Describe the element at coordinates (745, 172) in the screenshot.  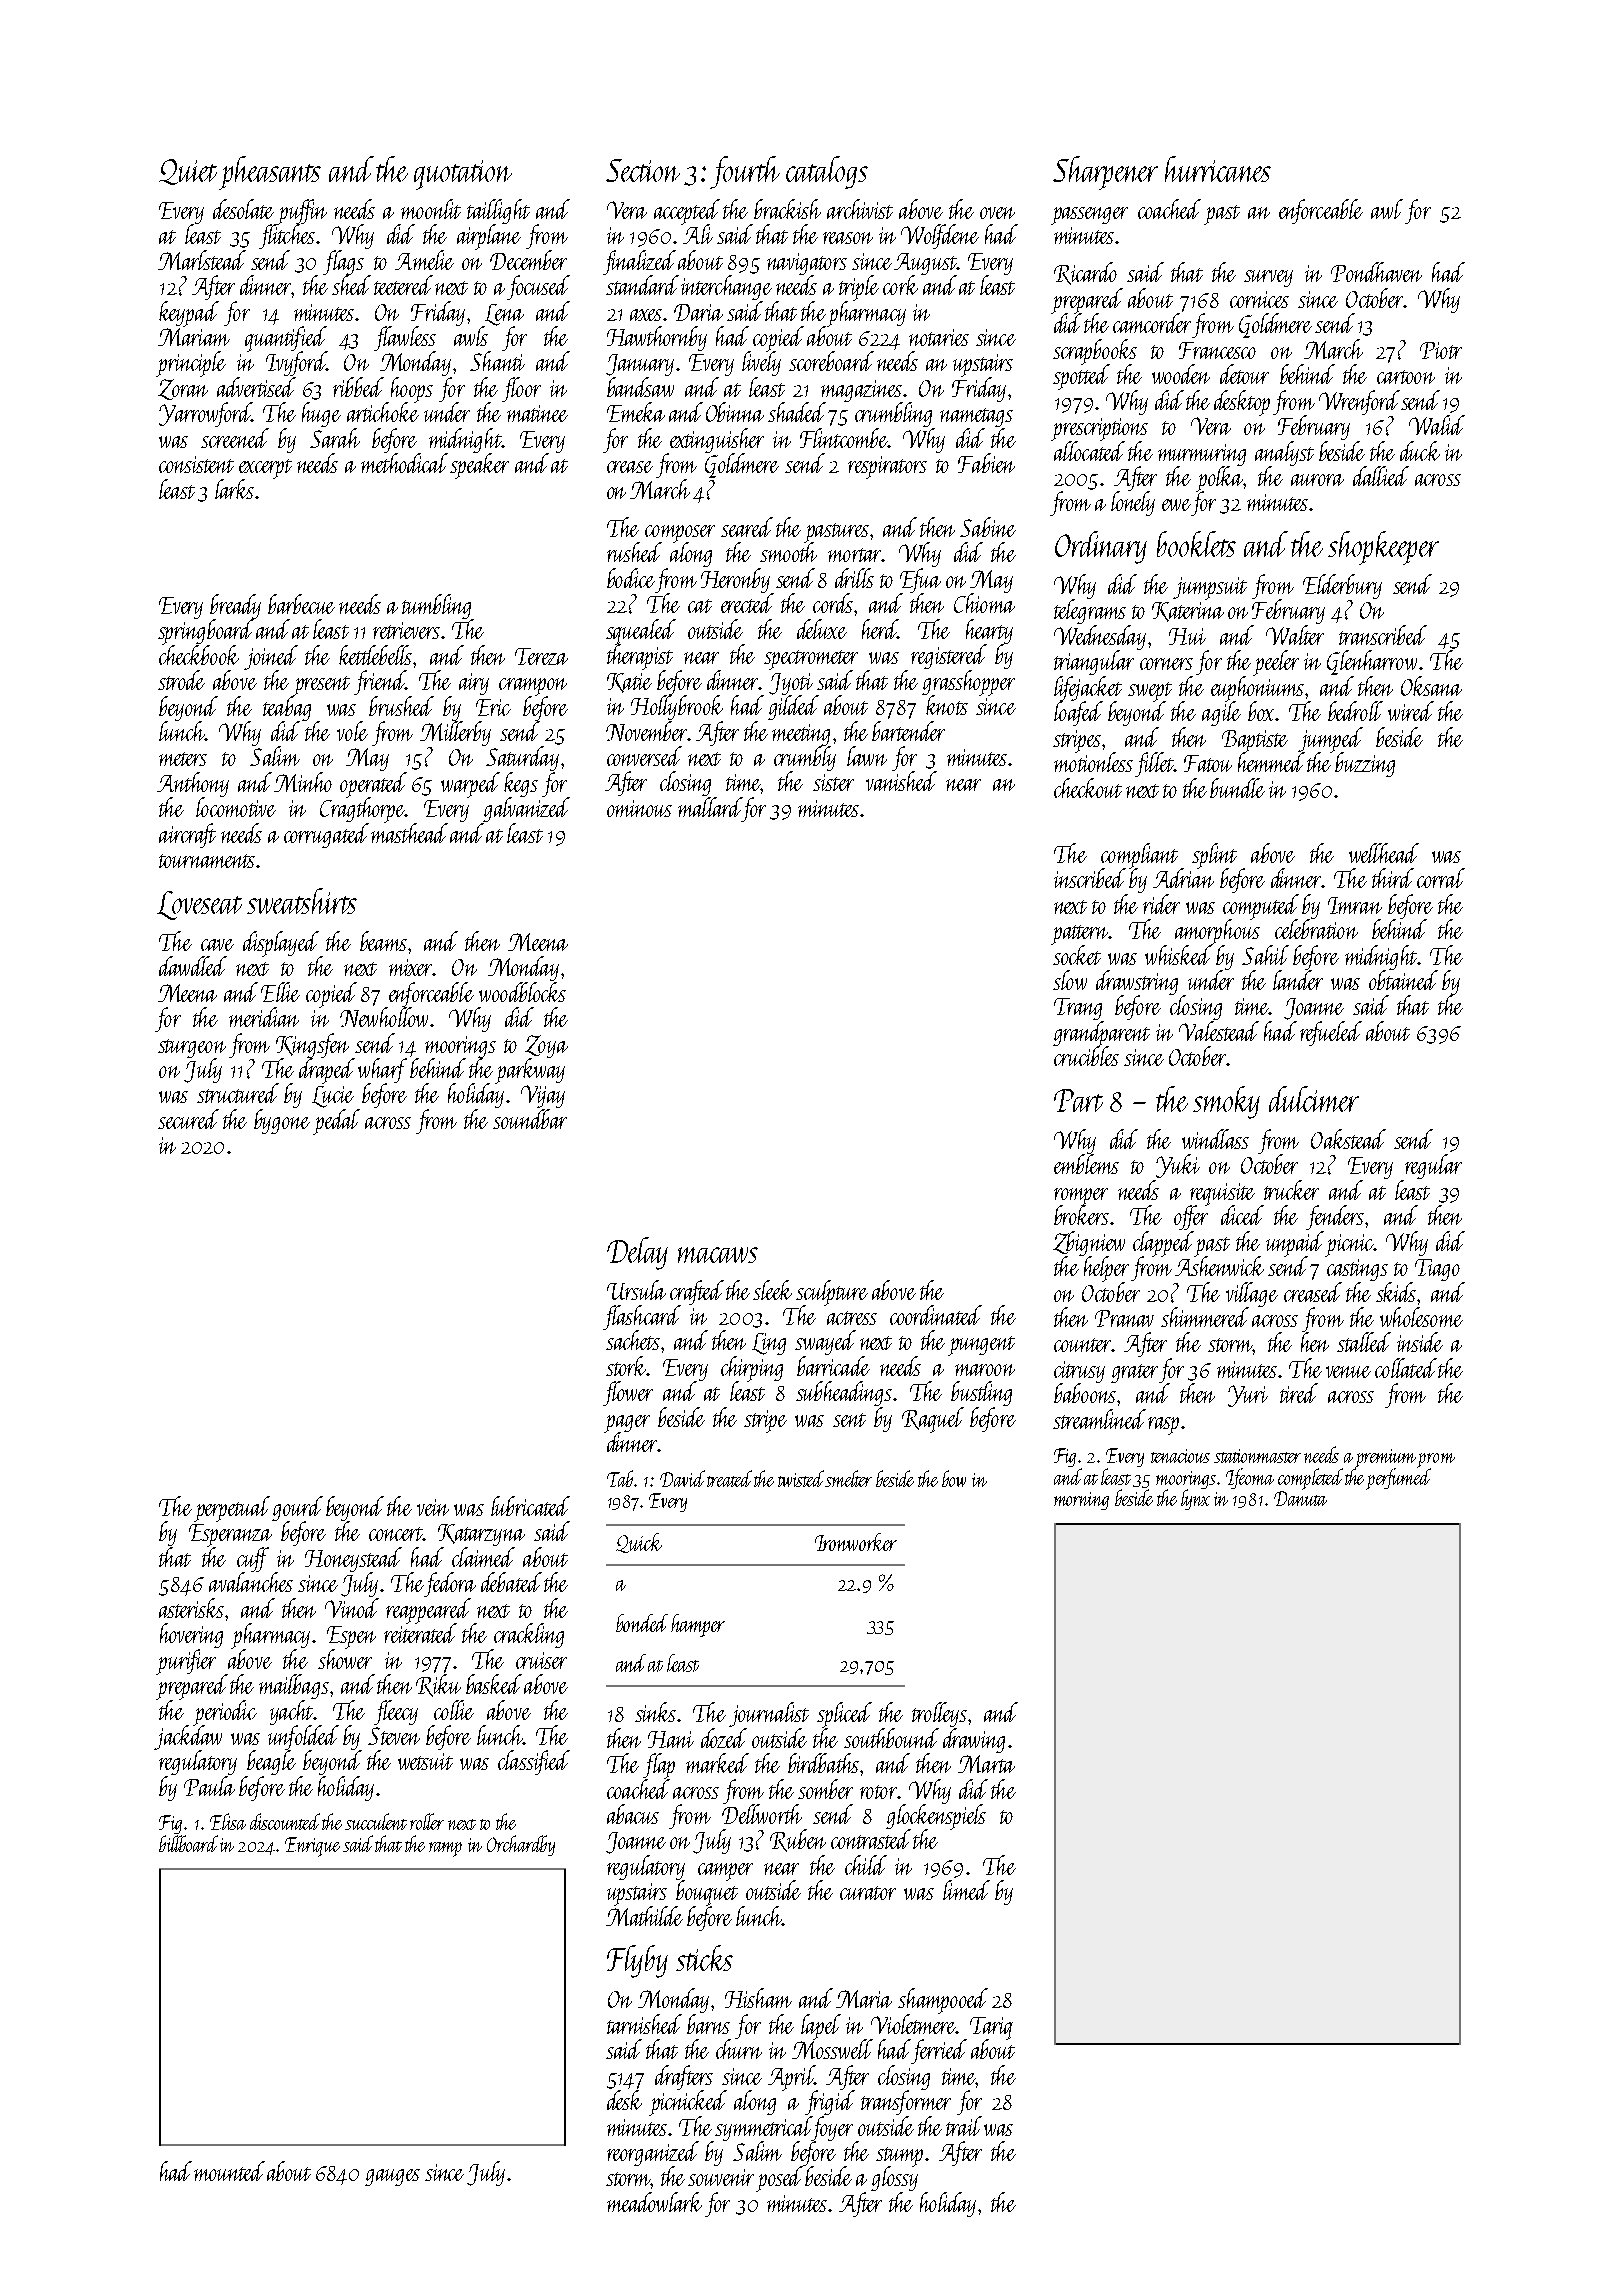
I see `fourth` at that location.
